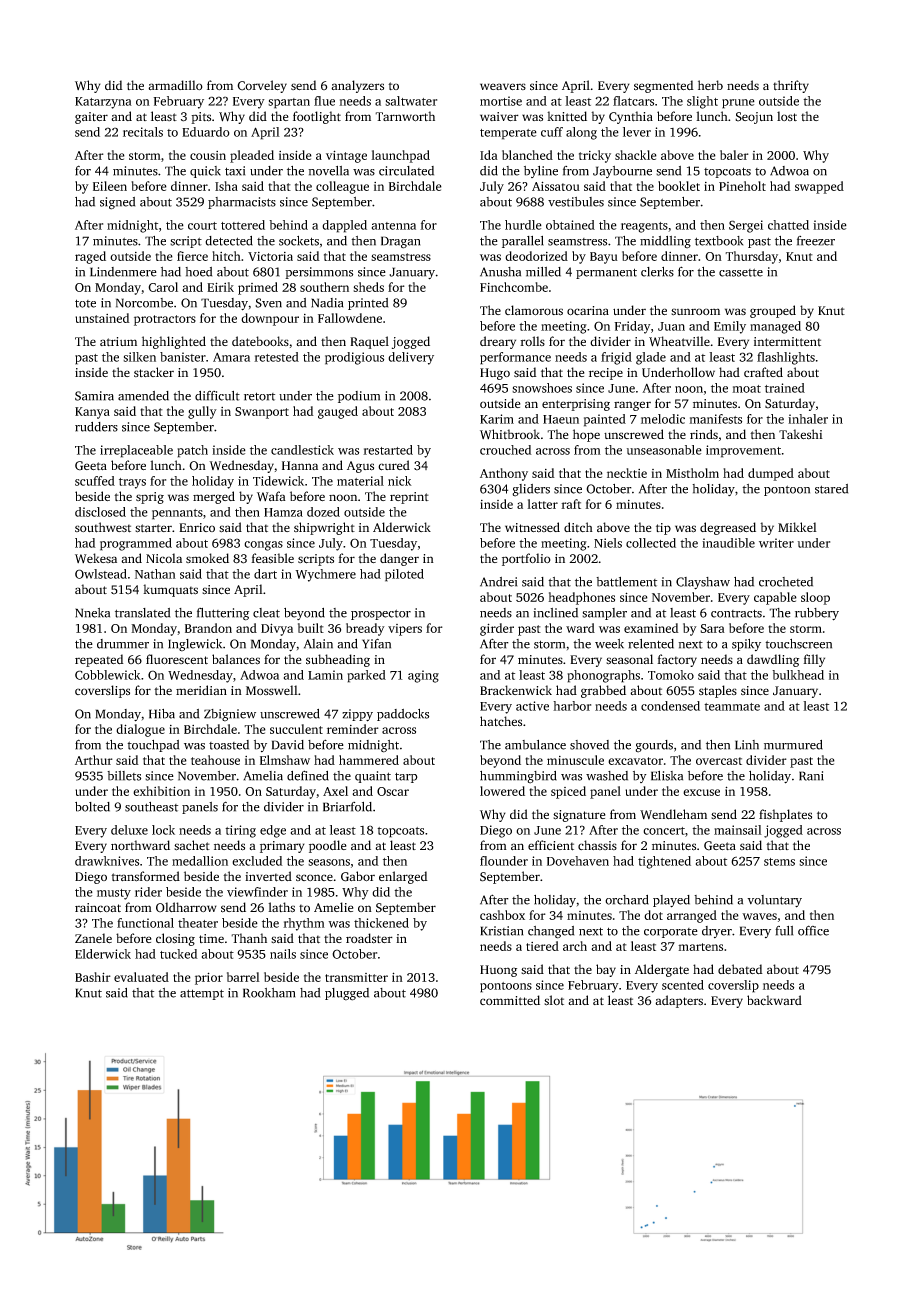 The image size is (924, 1308). I want to click on debated, so click(740, 969).
